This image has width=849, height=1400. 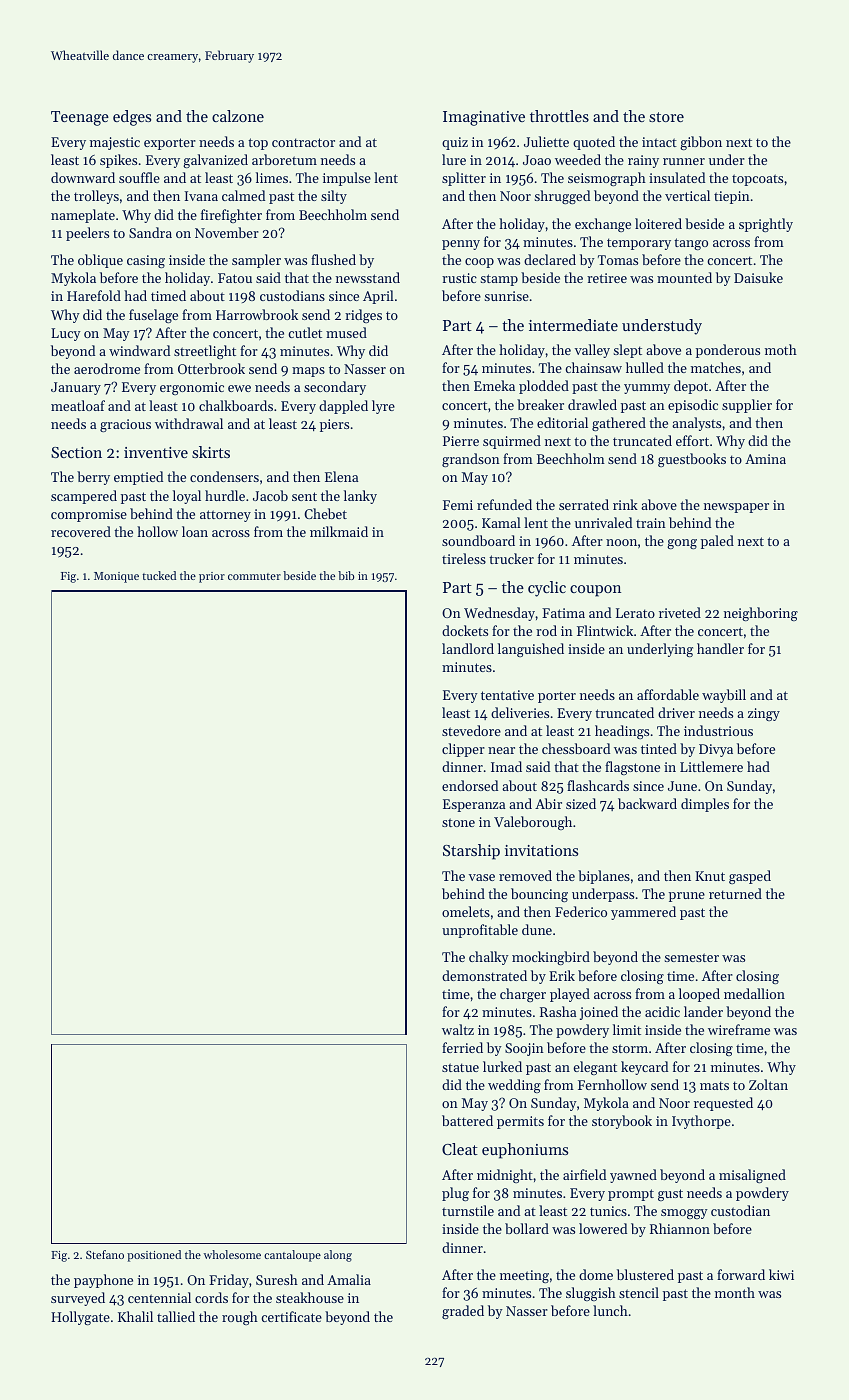 I want to click on Hollygate, so click(x=80, y=1318).
